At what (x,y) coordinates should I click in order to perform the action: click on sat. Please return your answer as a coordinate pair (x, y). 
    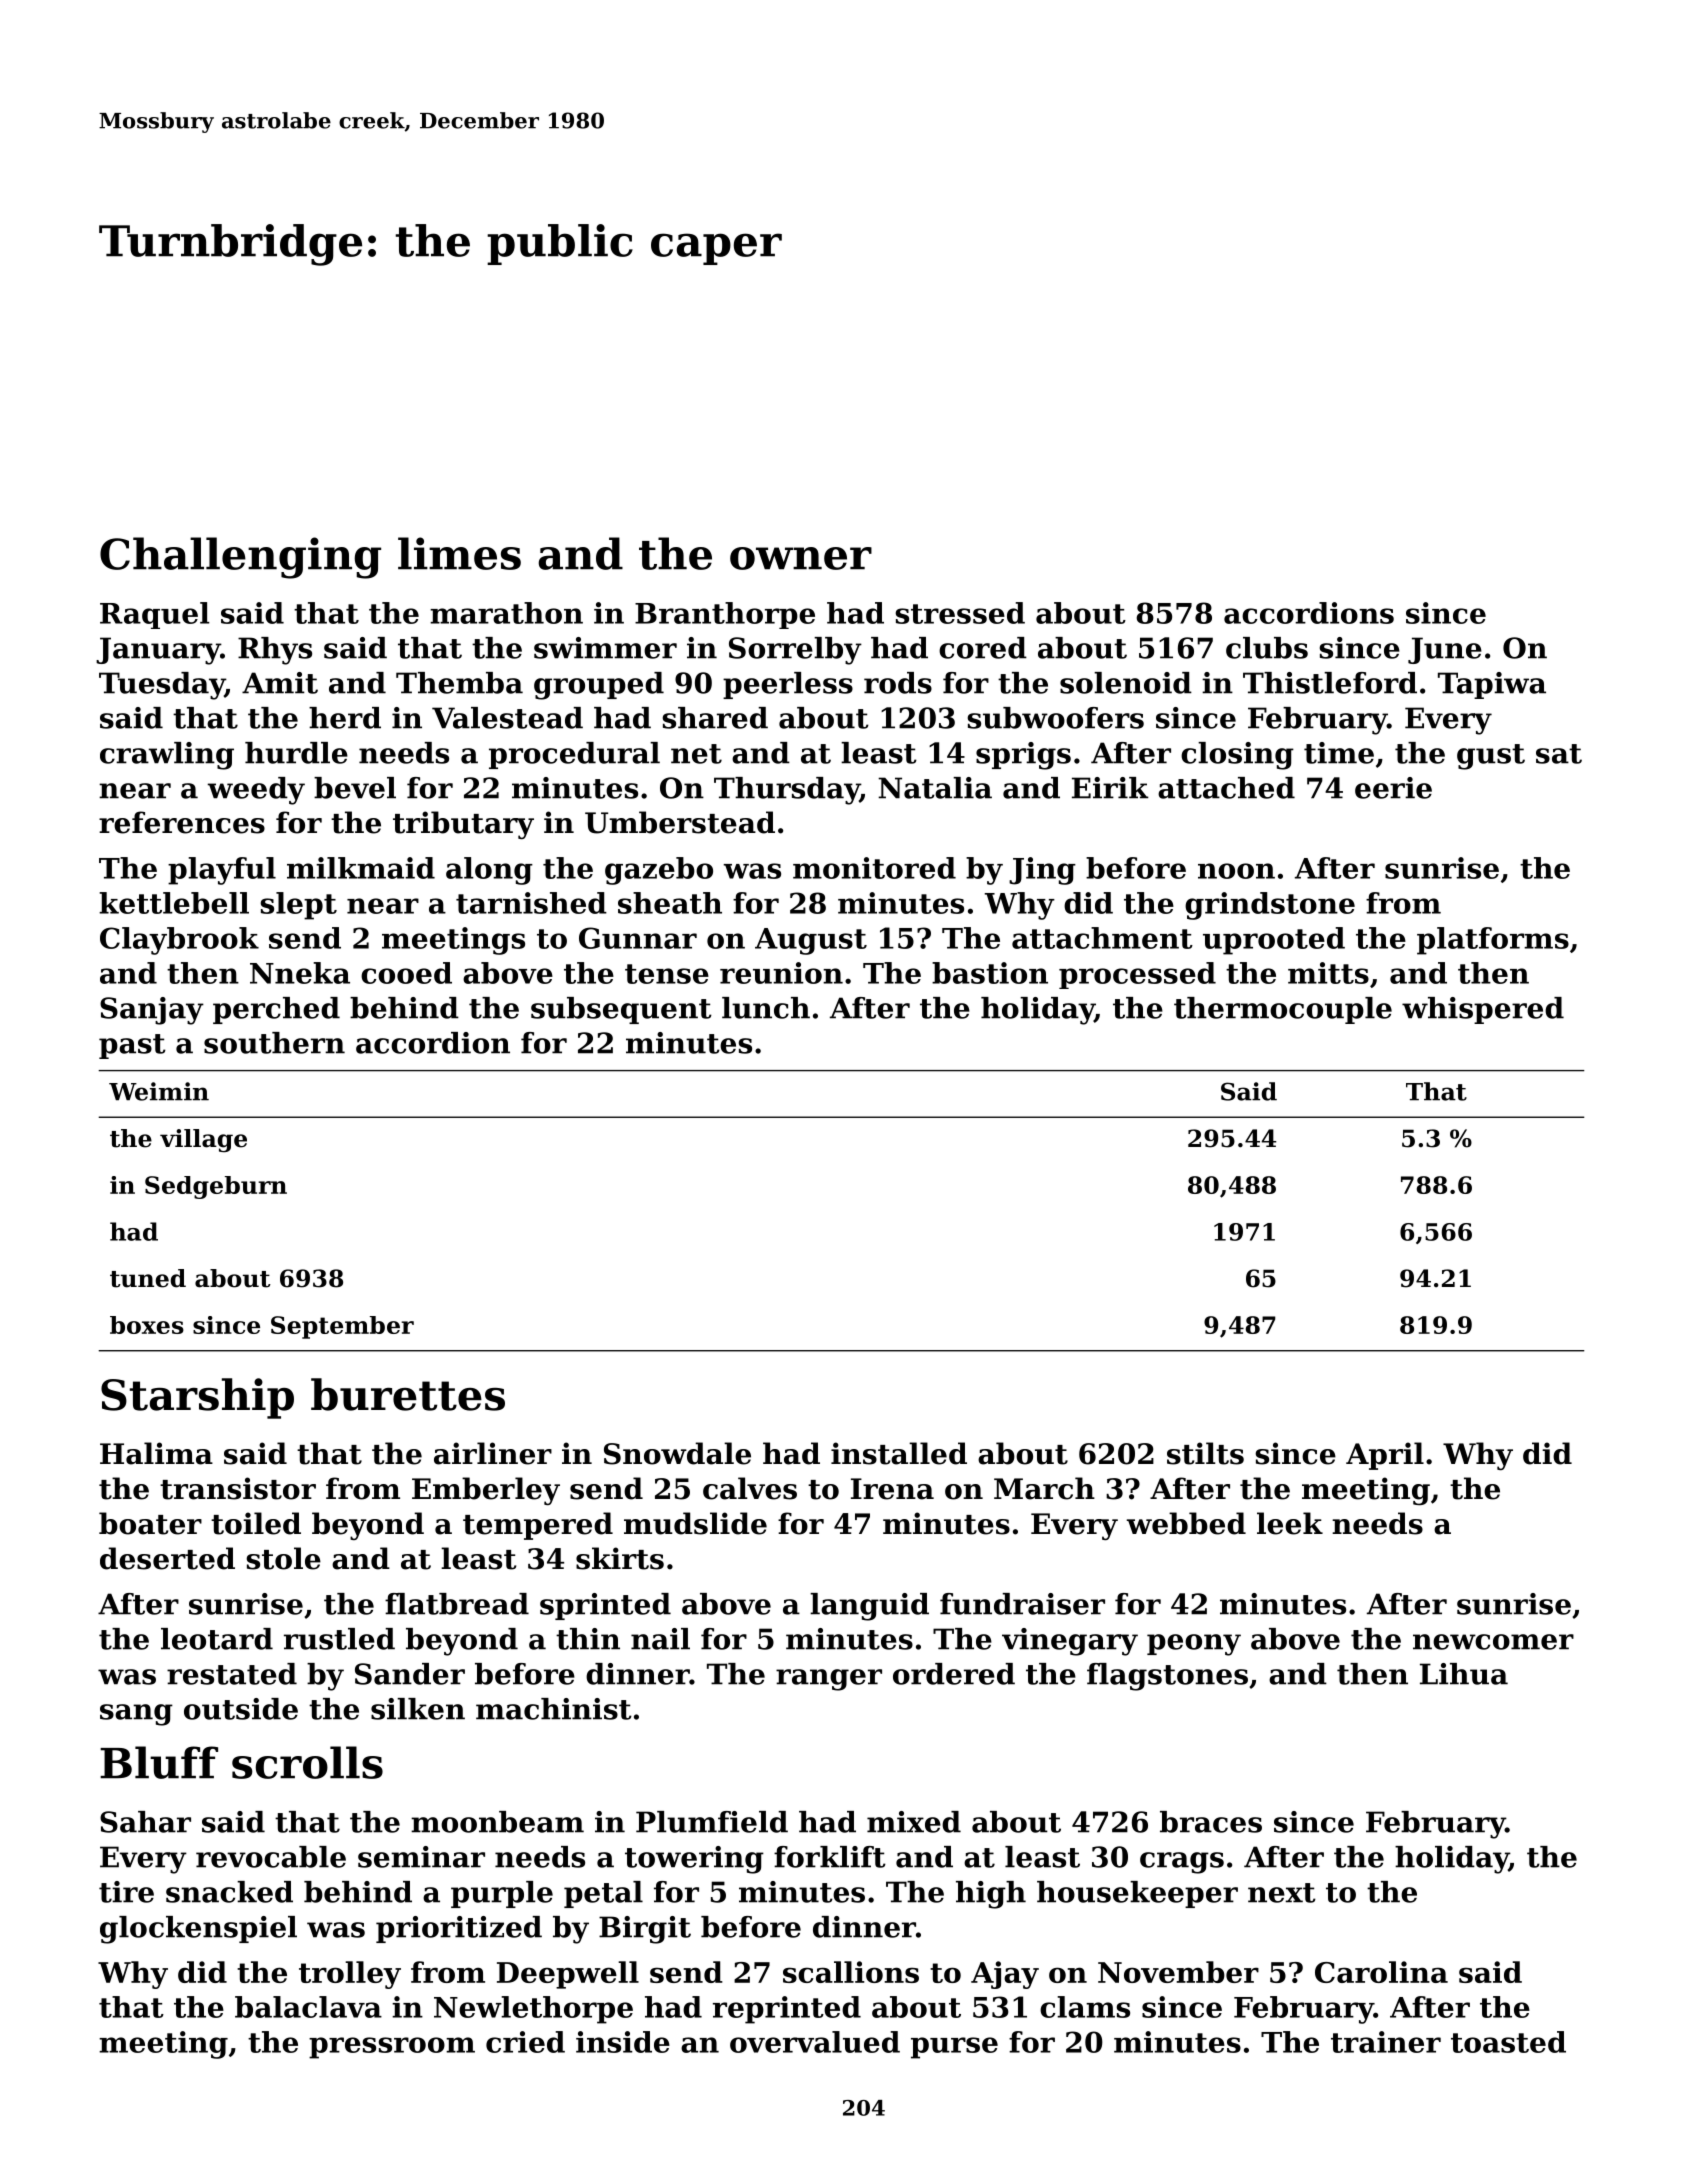
    Looking at the image, I should click on (1559, 754).
